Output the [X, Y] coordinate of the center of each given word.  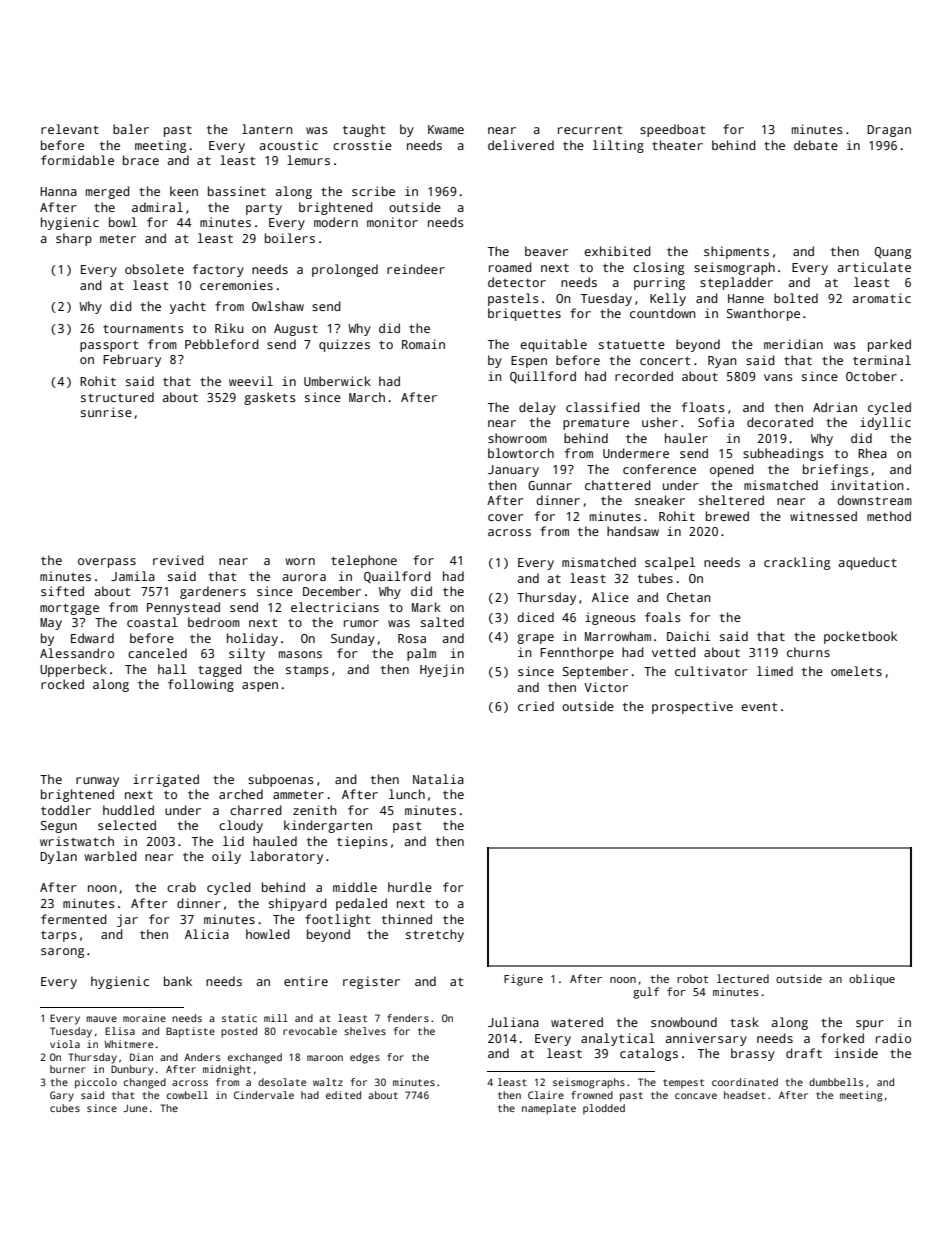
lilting [618, 146]
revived [178, 560]
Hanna [58, 191]
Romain [423, 344]
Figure [523, 980]
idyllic [885, 423]
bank [178, 981]
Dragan [889, 131]
